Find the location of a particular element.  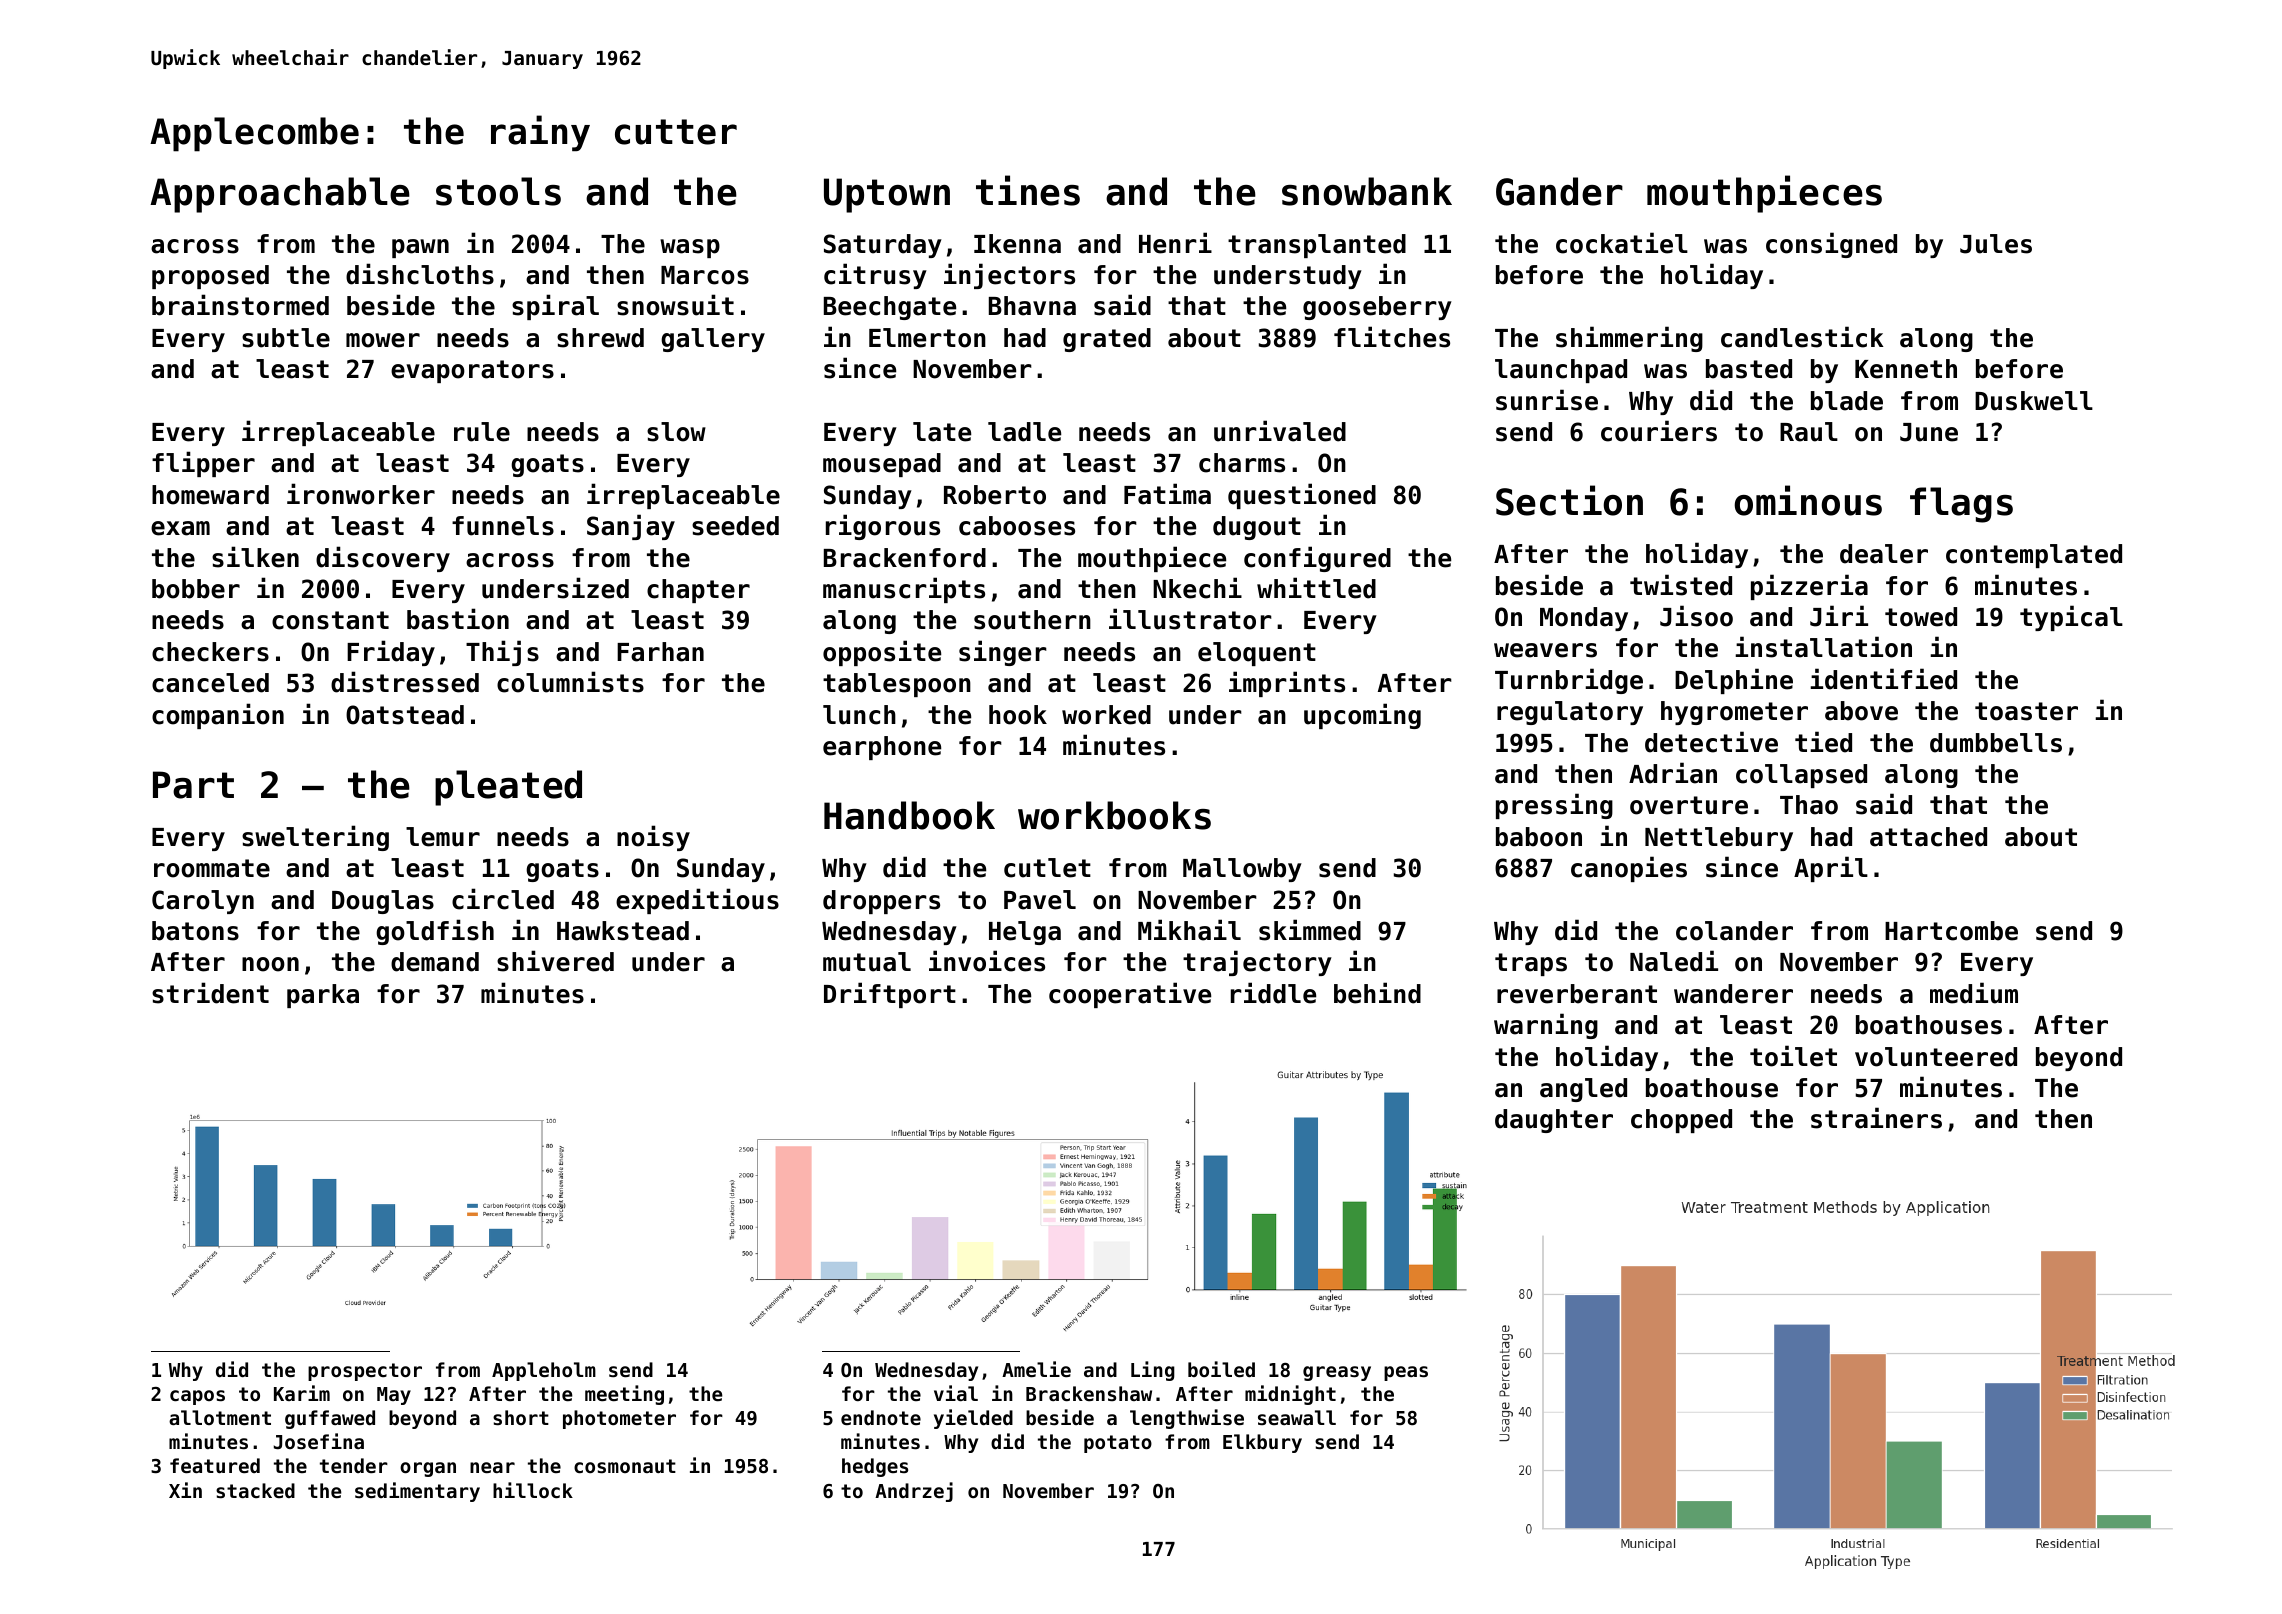

ladle is located at coordinates (1024, 432).
